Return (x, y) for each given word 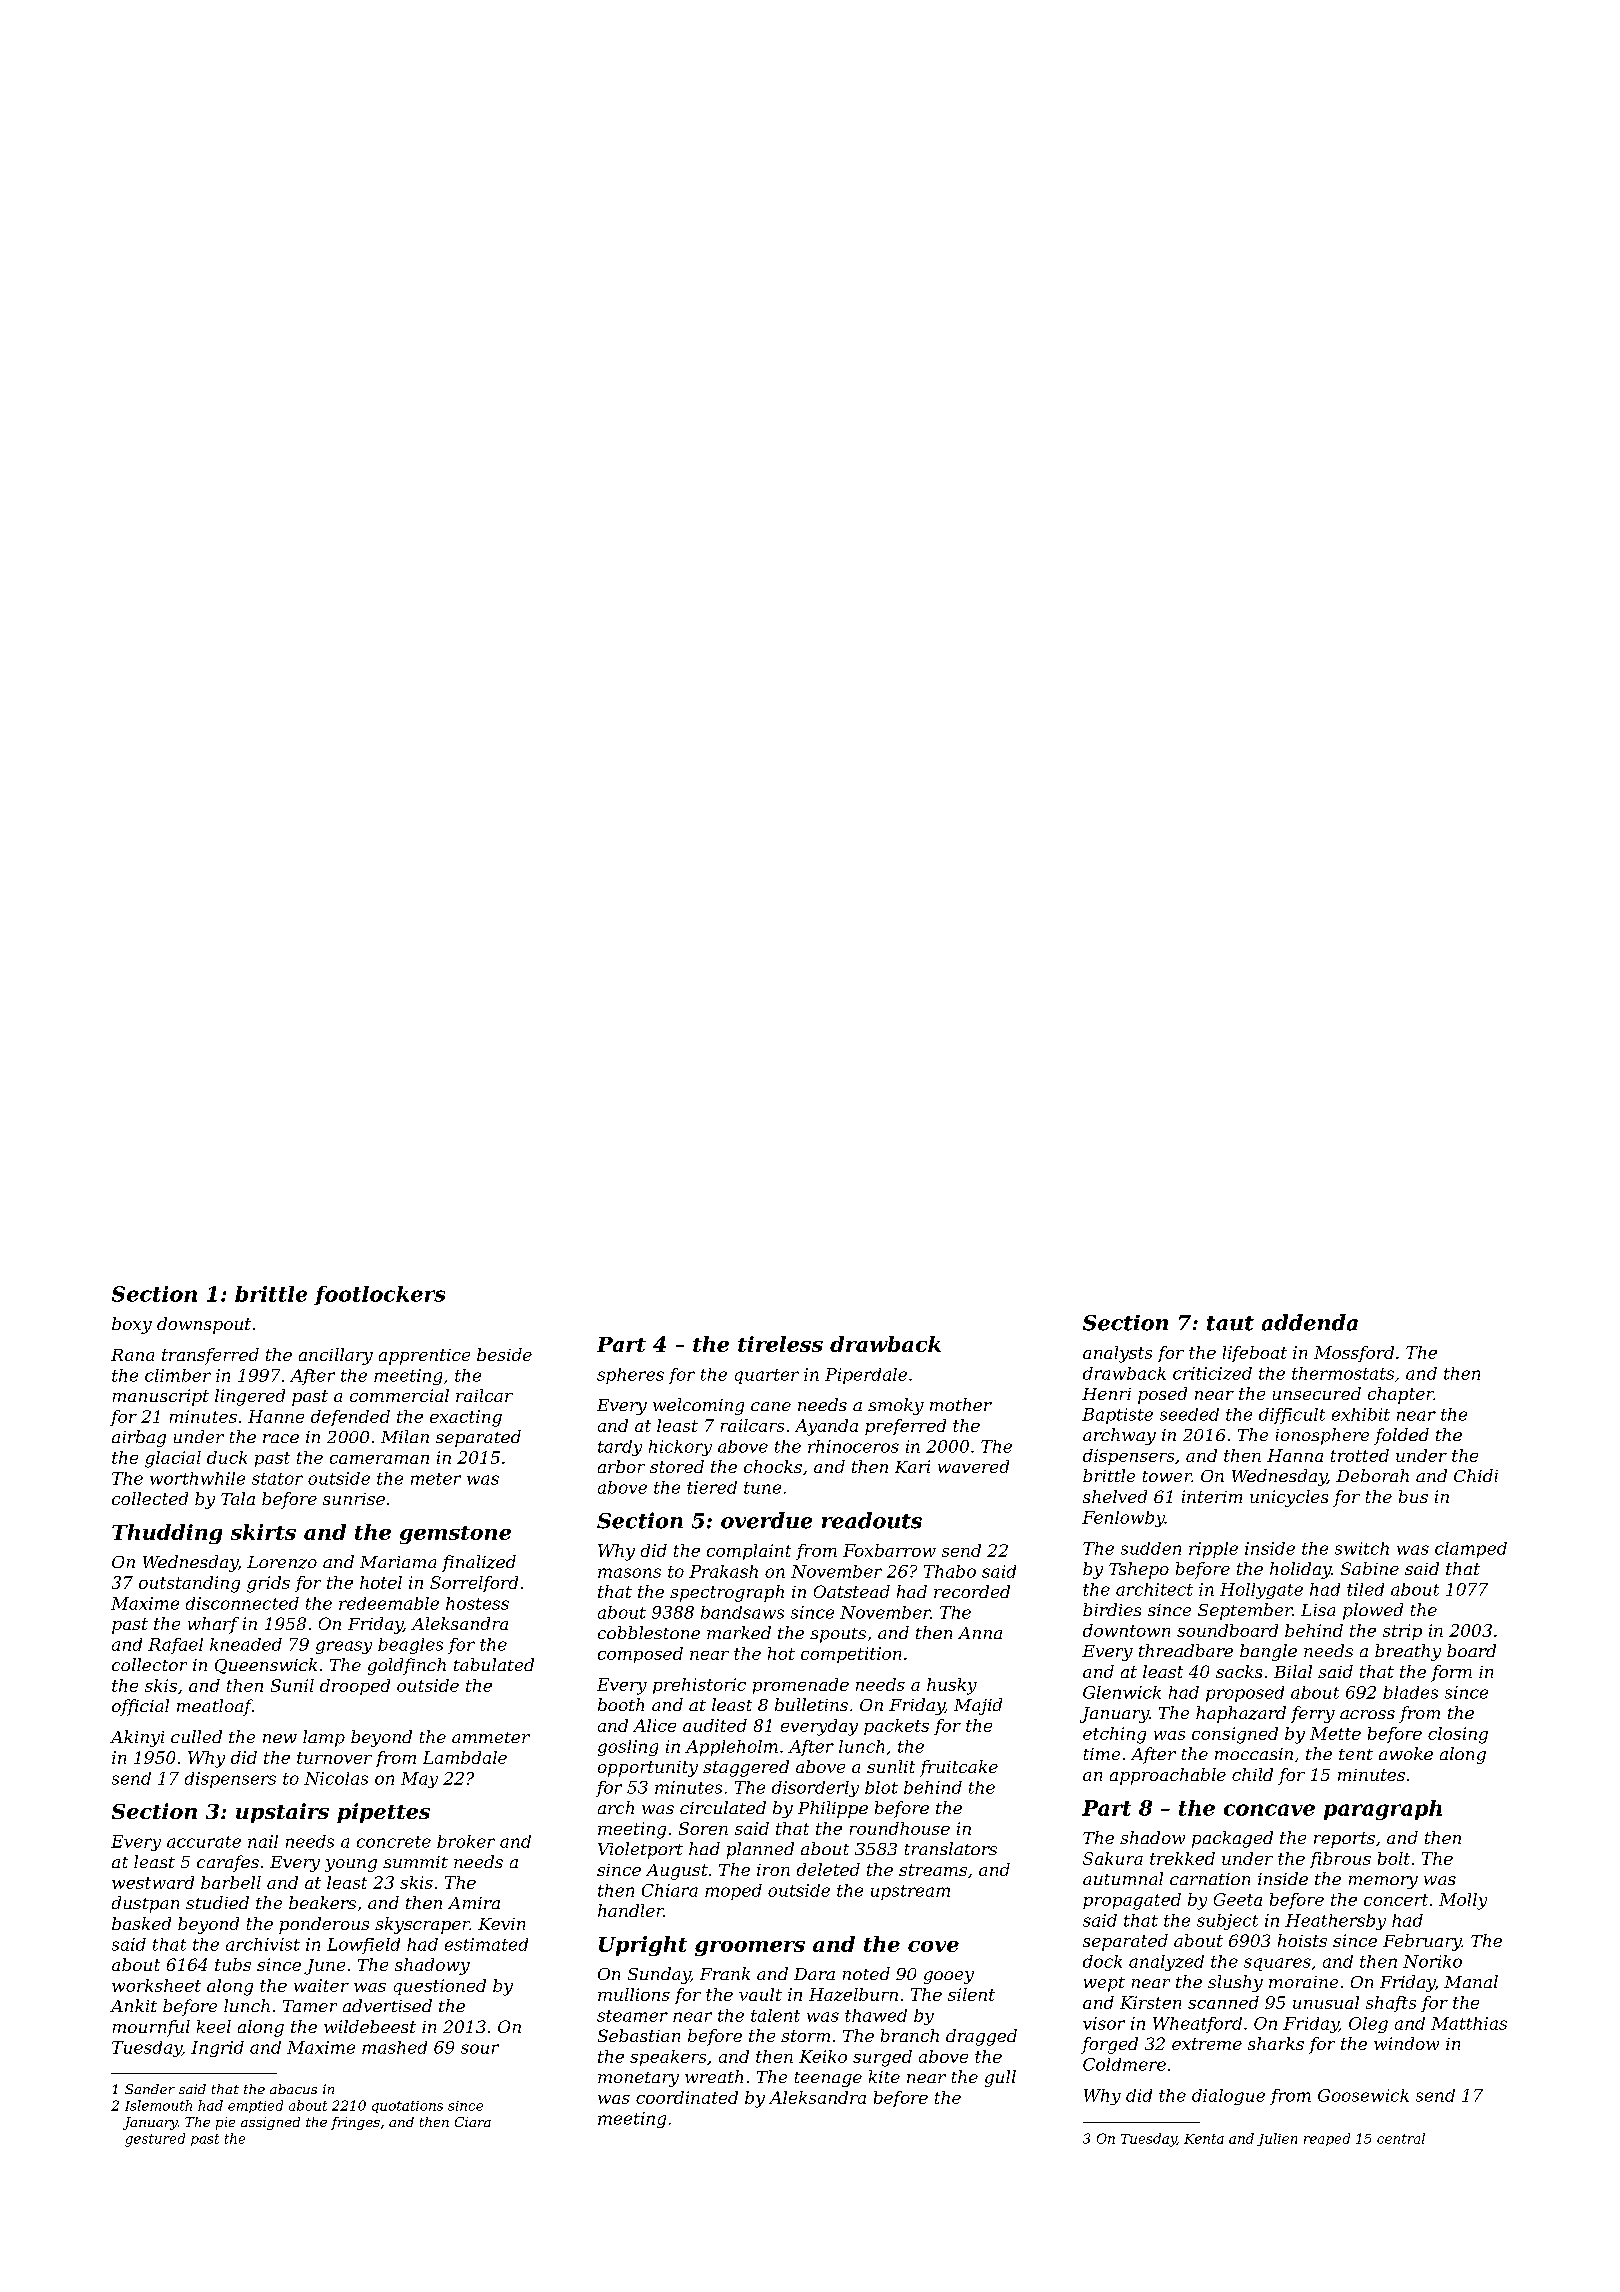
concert (1396, 1900)
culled (196, 1736)
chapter (1401, 1395)
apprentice (424, 1357)
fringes (355, 2123)
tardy (620, 1448)
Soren (703, 1828)
